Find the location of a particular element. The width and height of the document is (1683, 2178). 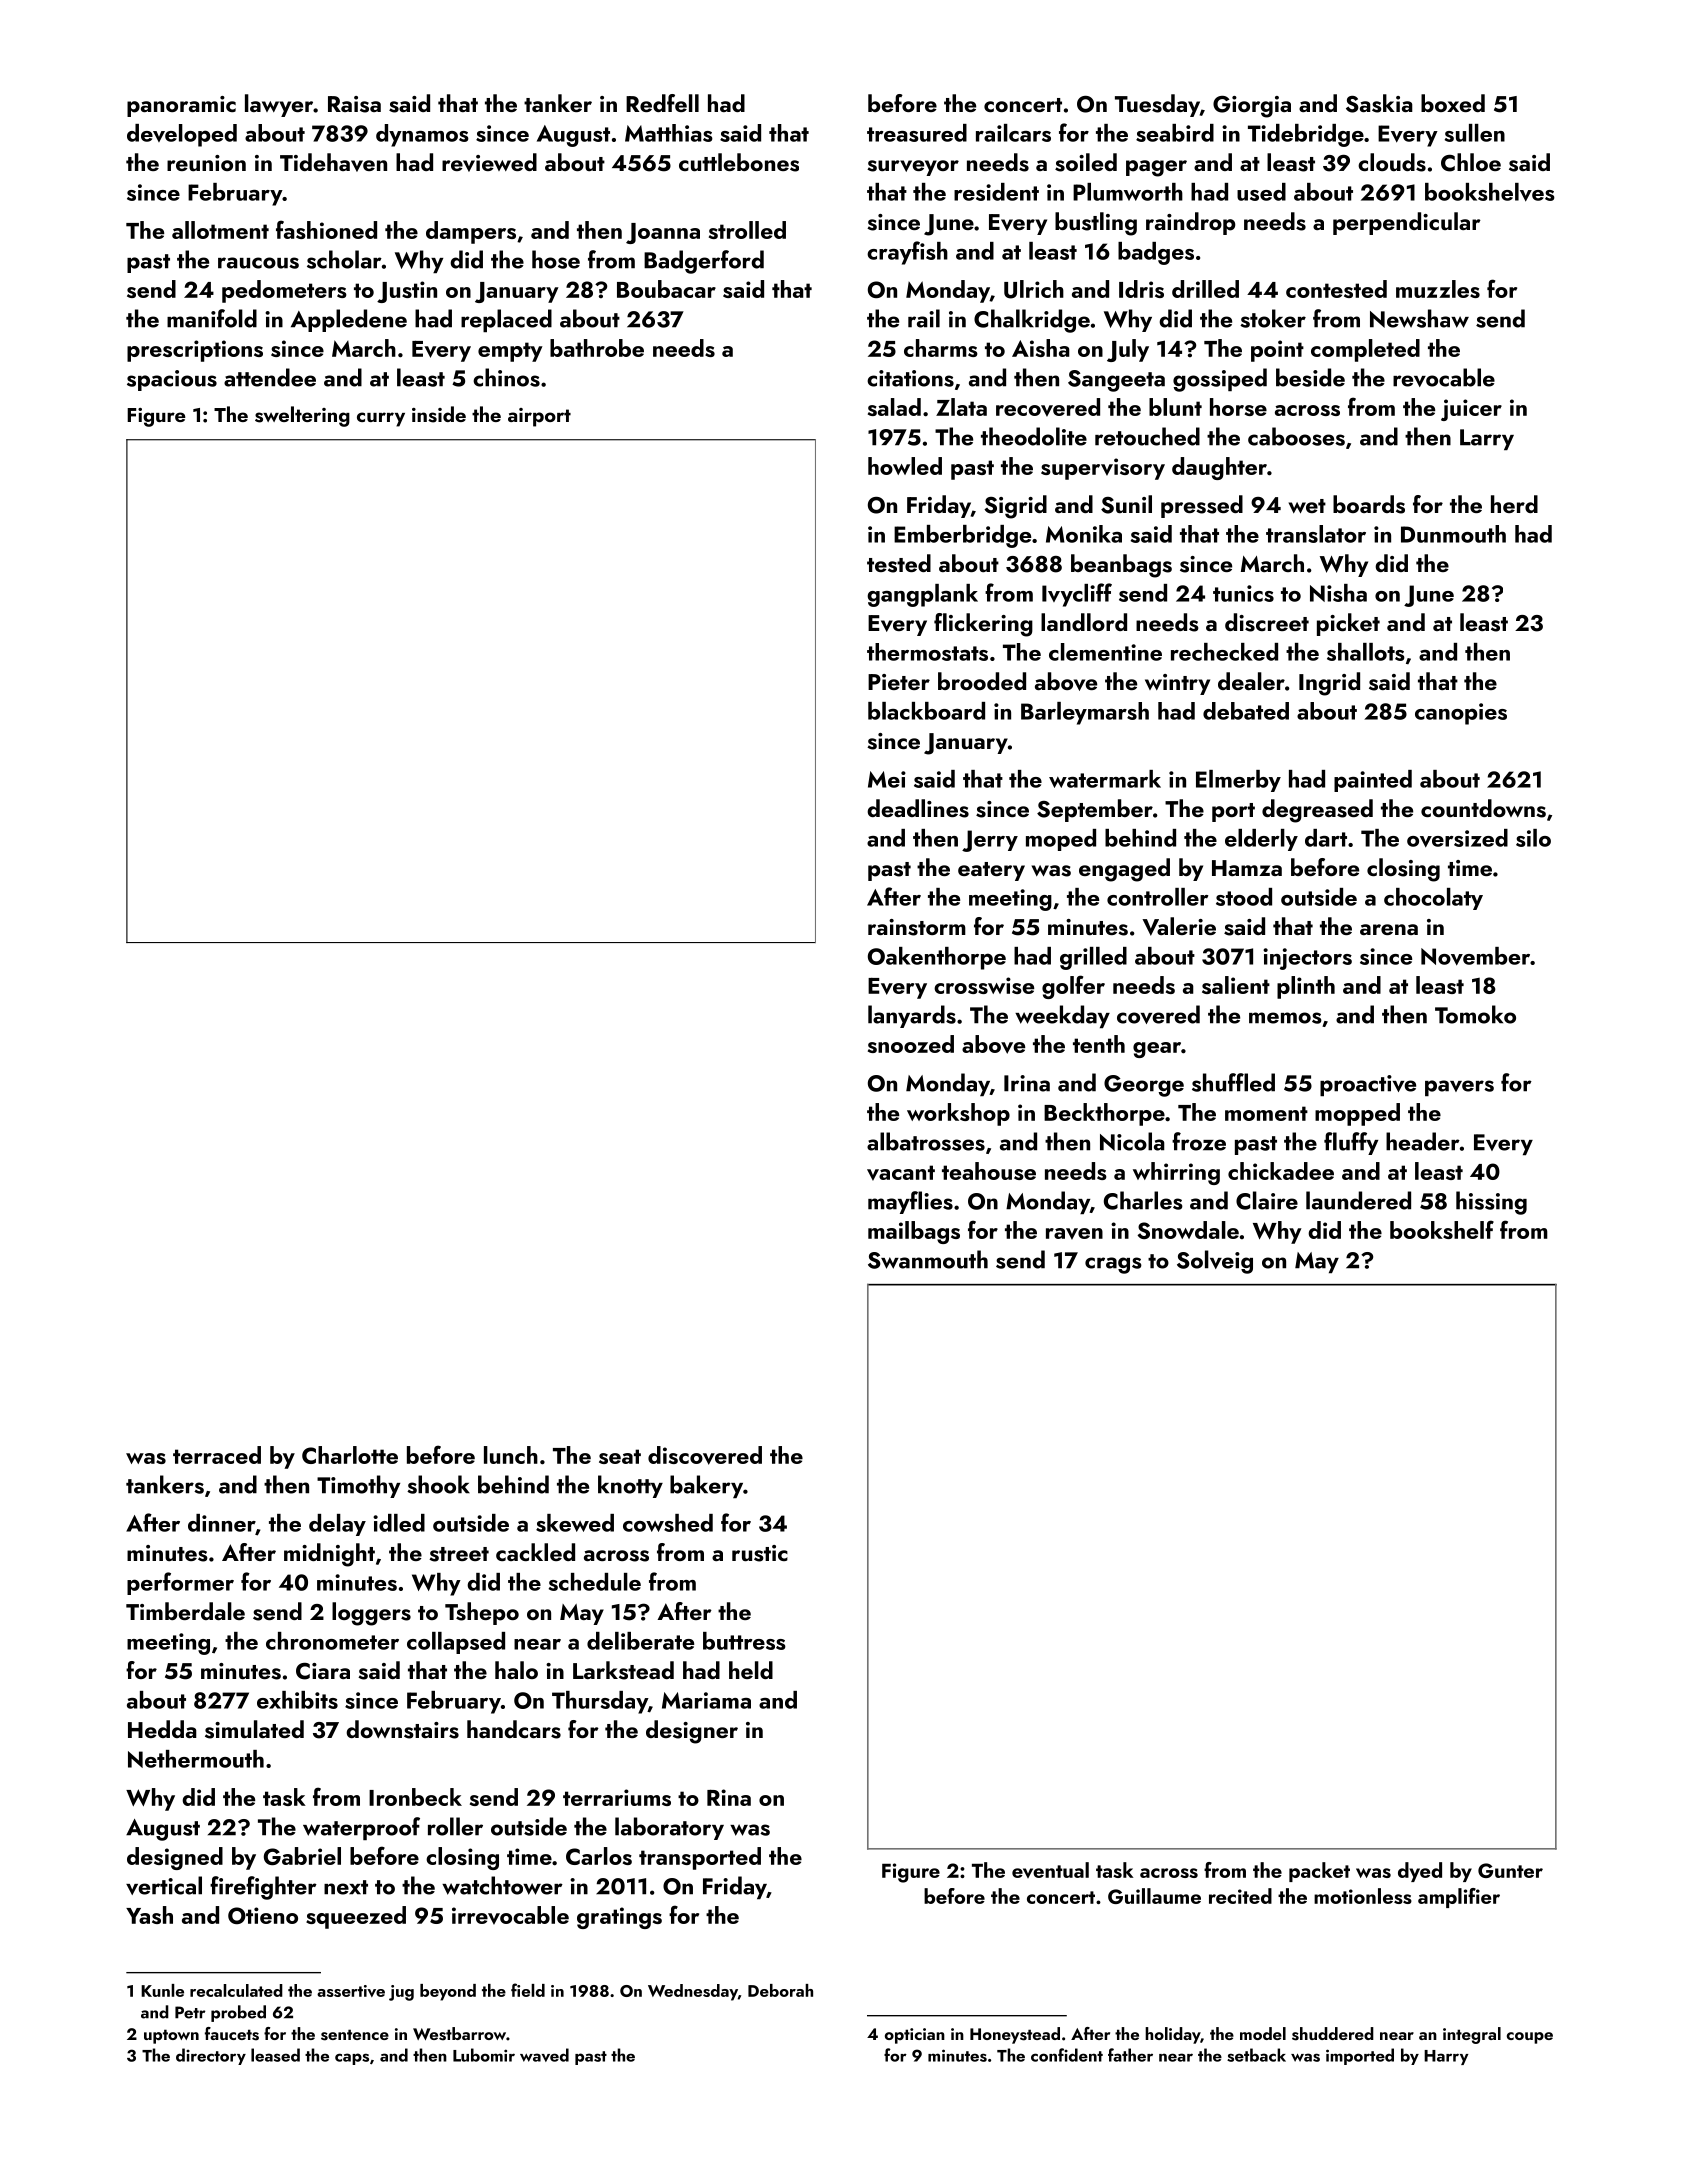

beanbags is located at coordinates (1121, 566).
